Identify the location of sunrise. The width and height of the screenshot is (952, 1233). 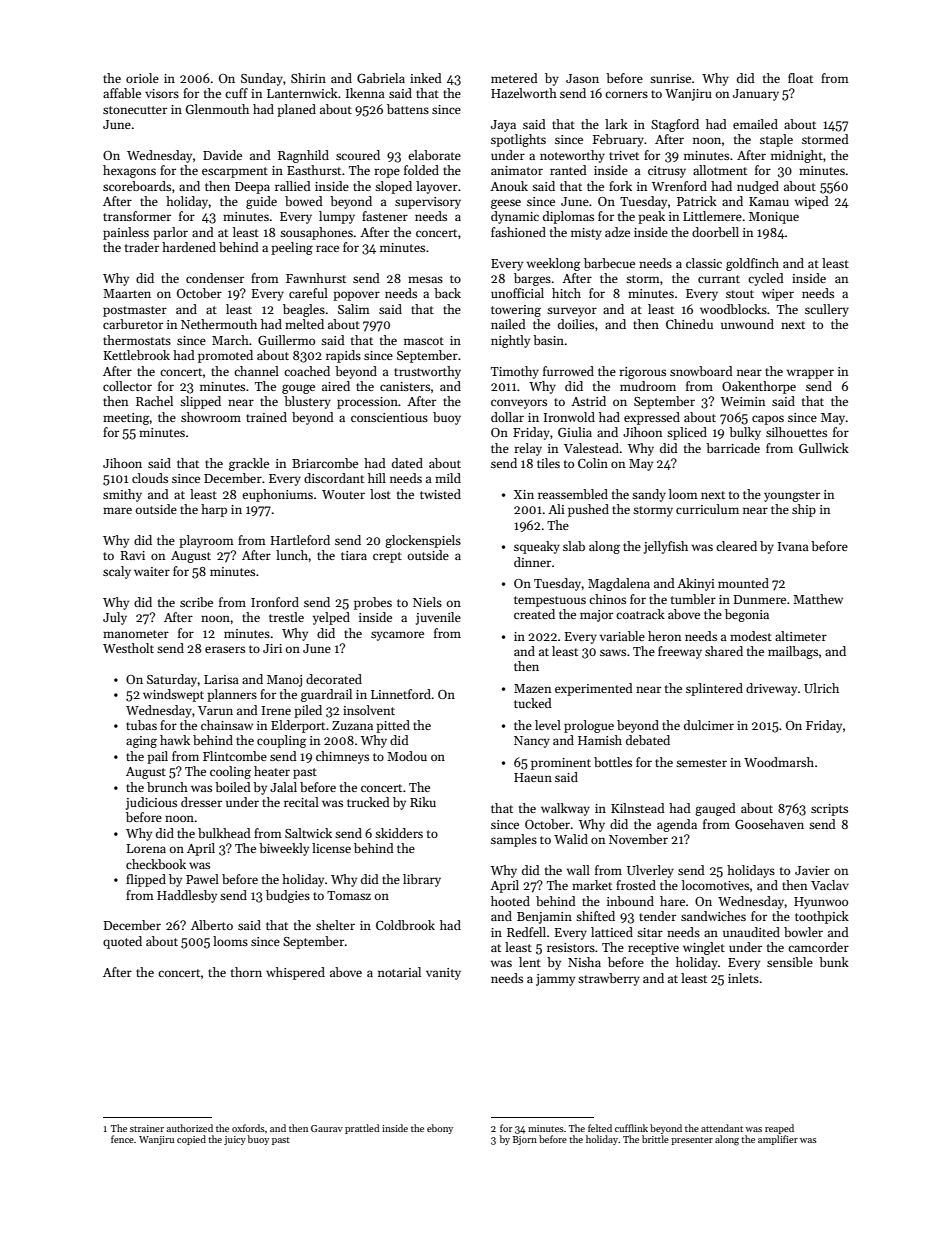
(670, 78).
